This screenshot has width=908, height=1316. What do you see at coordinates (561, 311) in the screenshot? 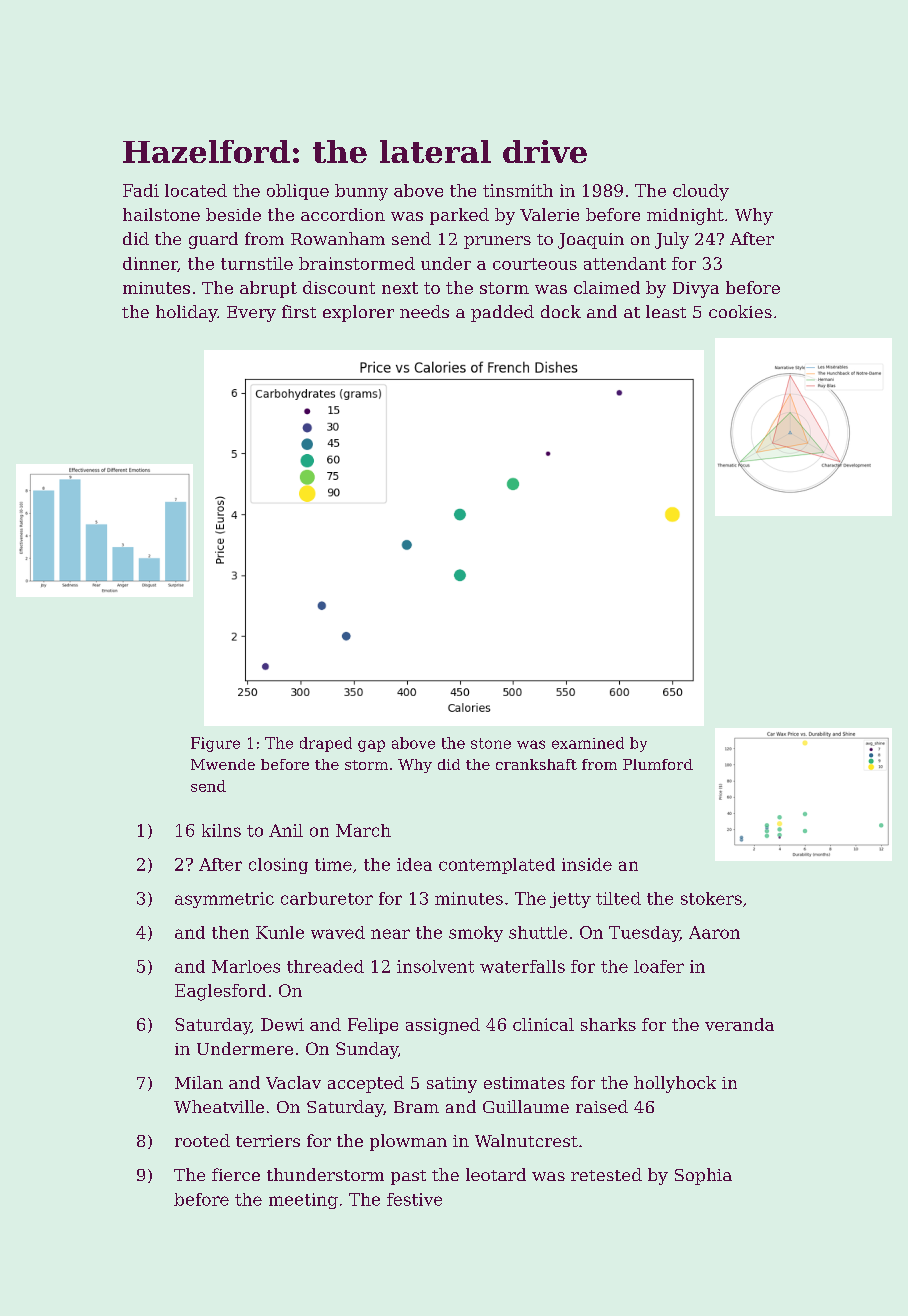
I see `dock` at bounding box center [561, 311].
